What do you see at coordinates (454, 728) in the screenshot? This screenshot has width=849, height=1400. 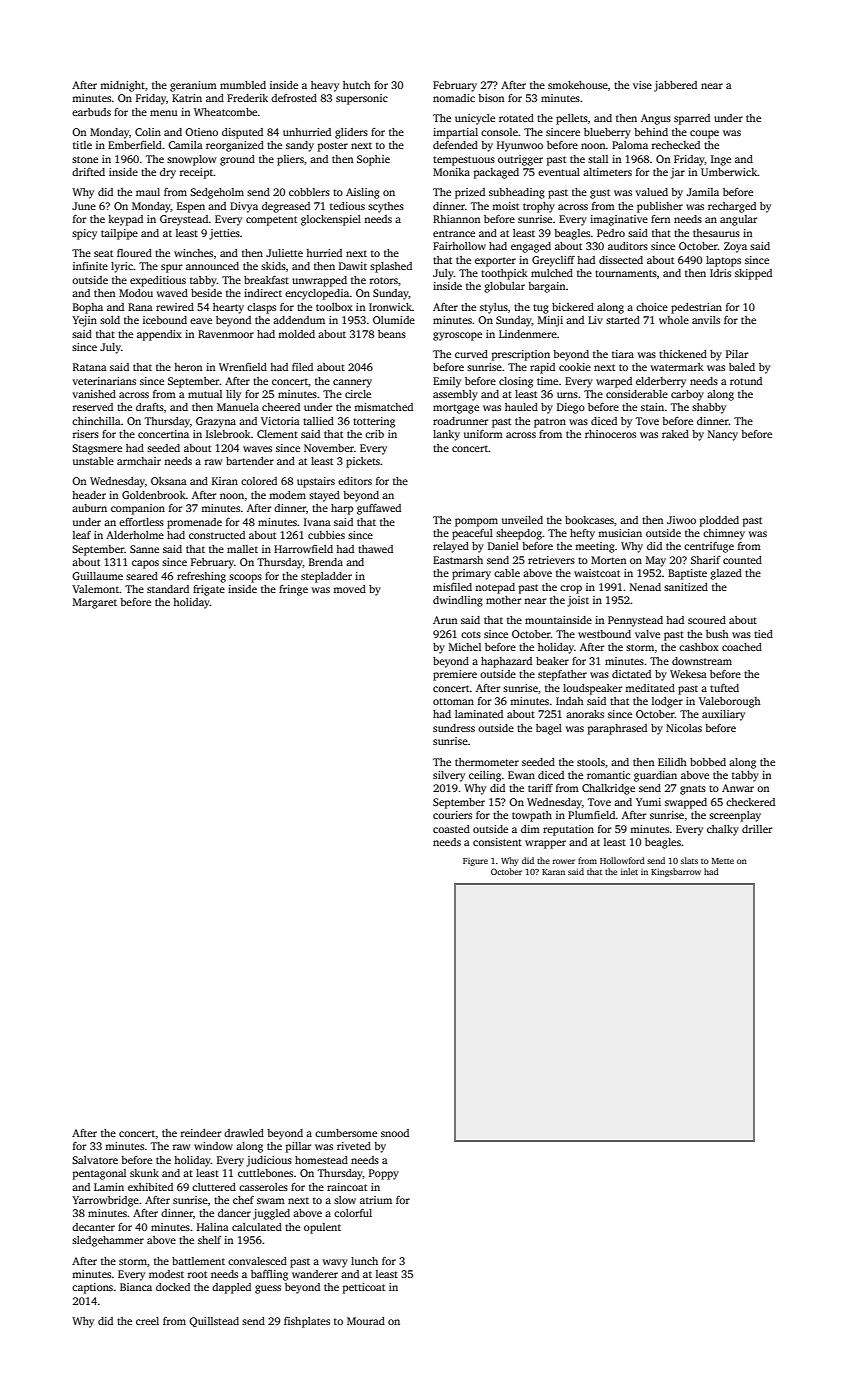 I see `sundress` at bounding box center [454, 728].
